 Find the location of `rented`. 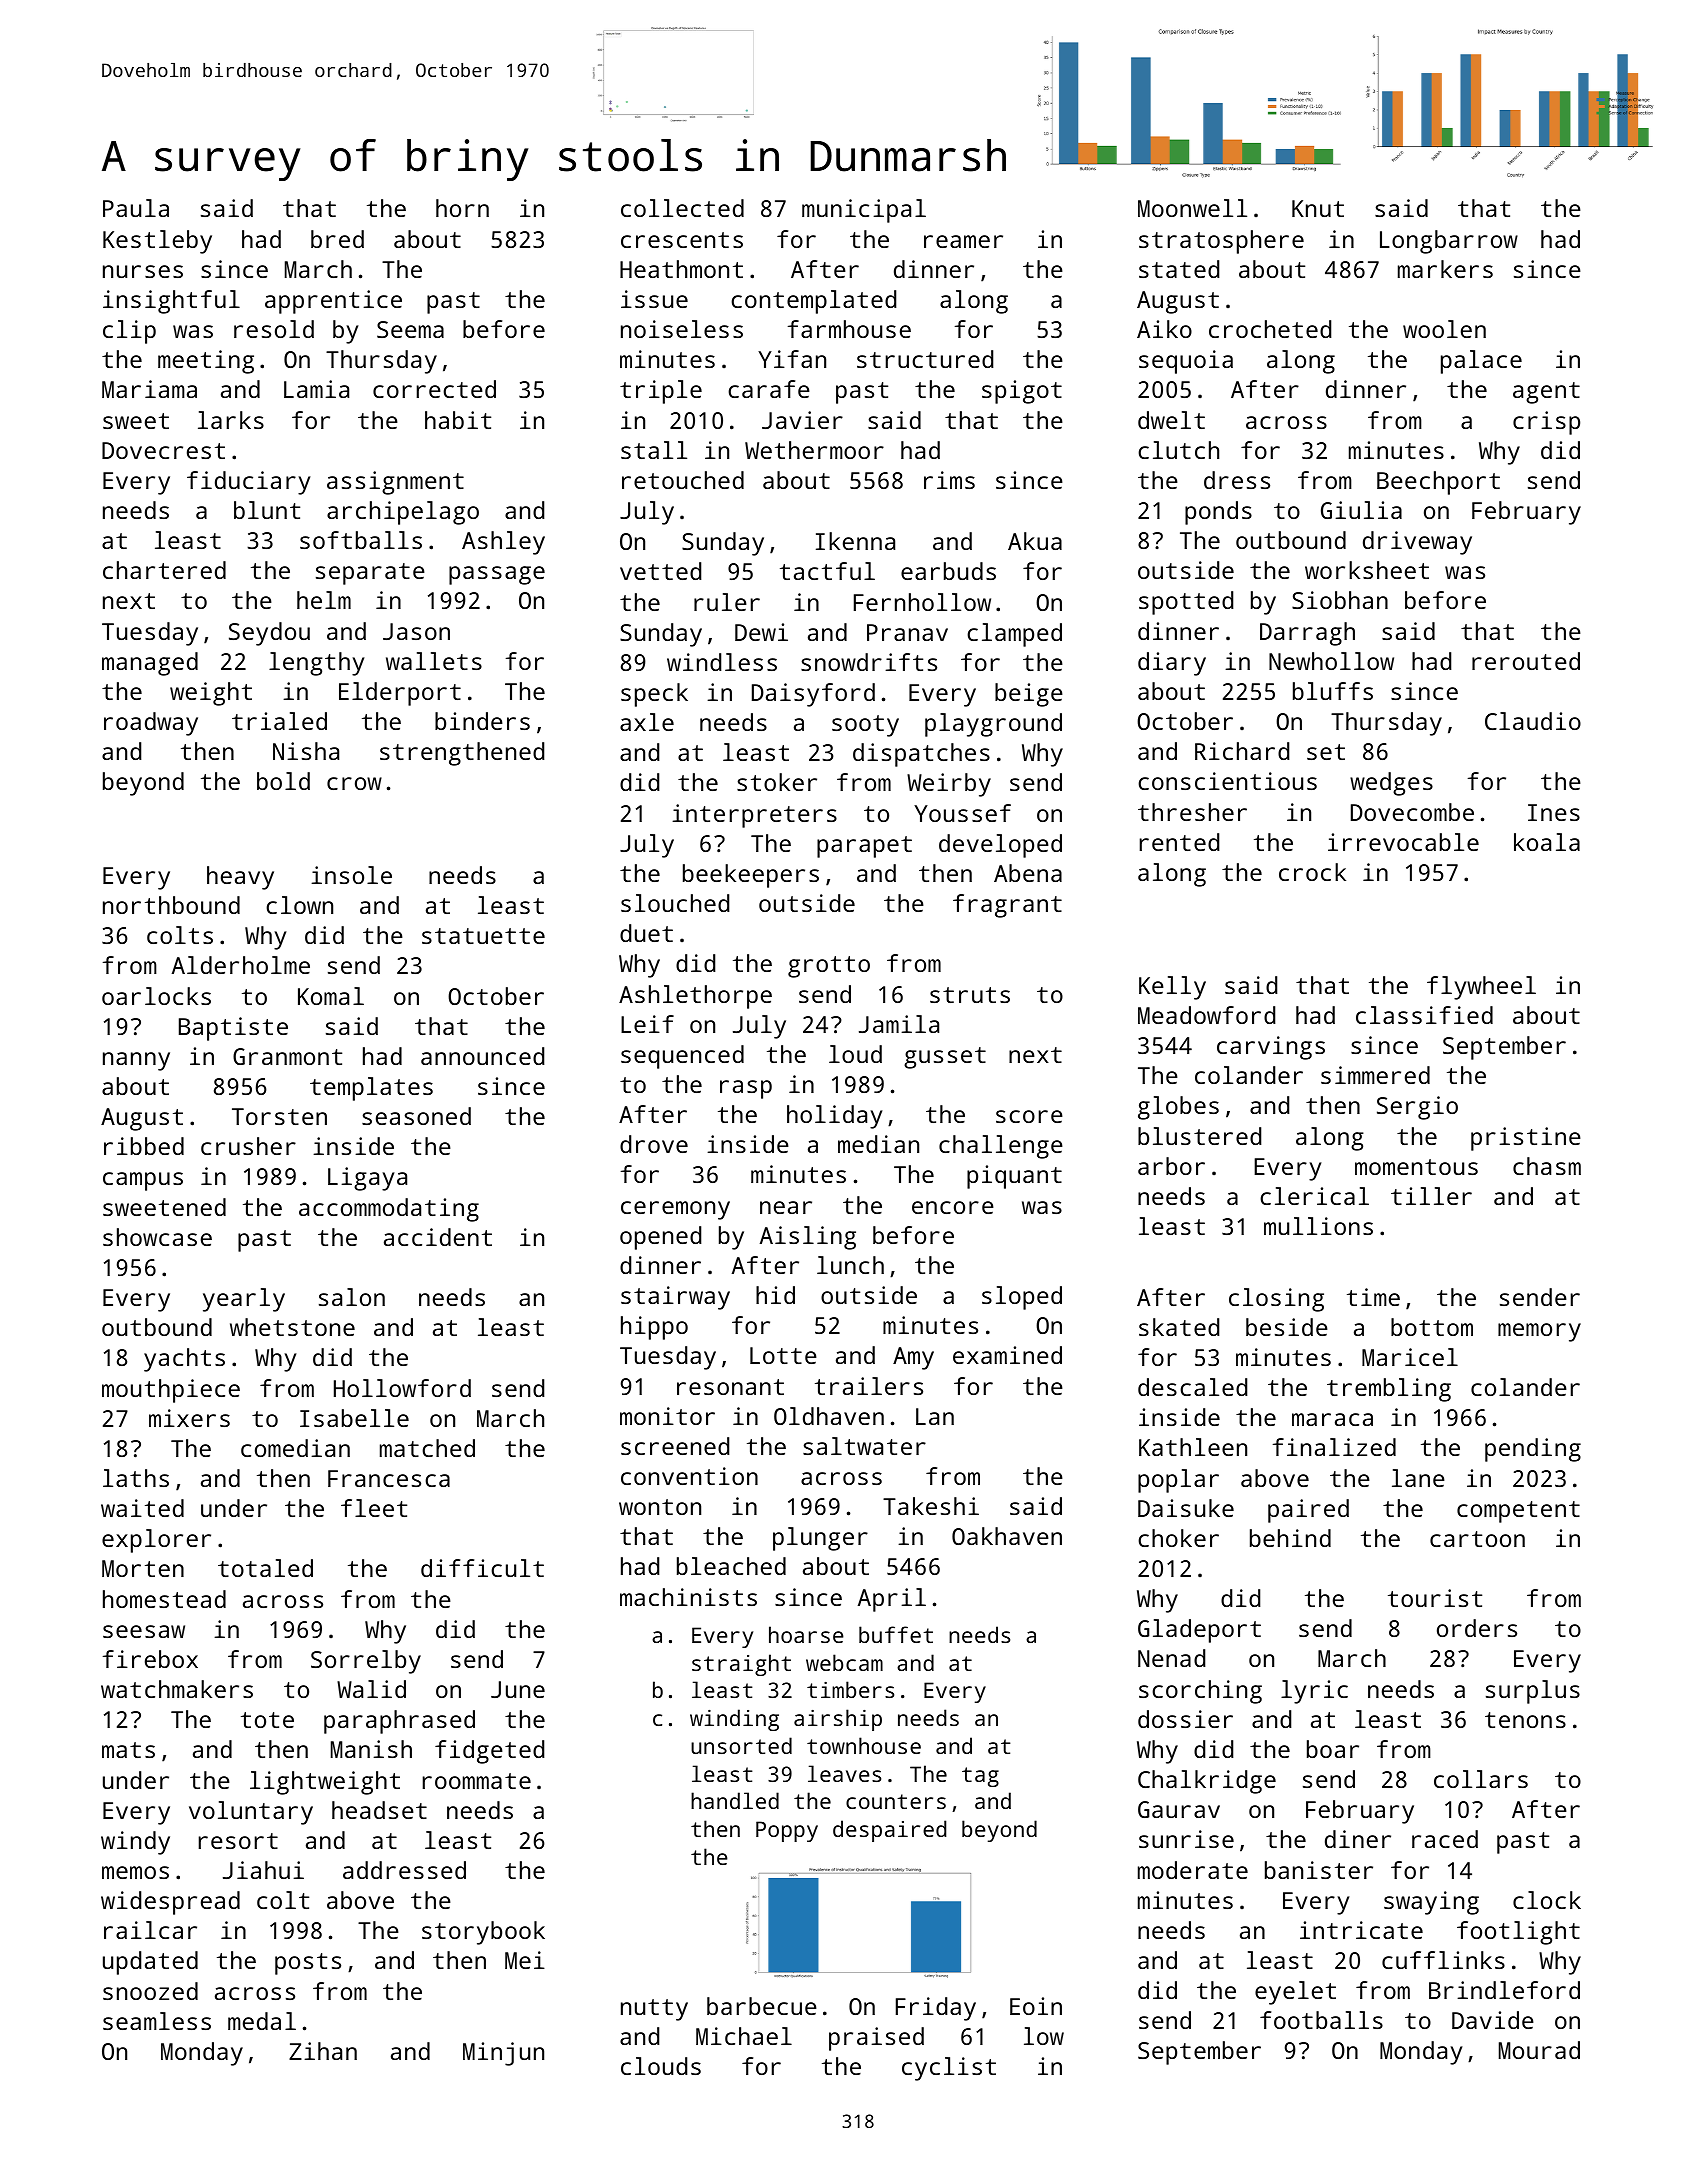

rented is located at coordinates (1179, 842).
